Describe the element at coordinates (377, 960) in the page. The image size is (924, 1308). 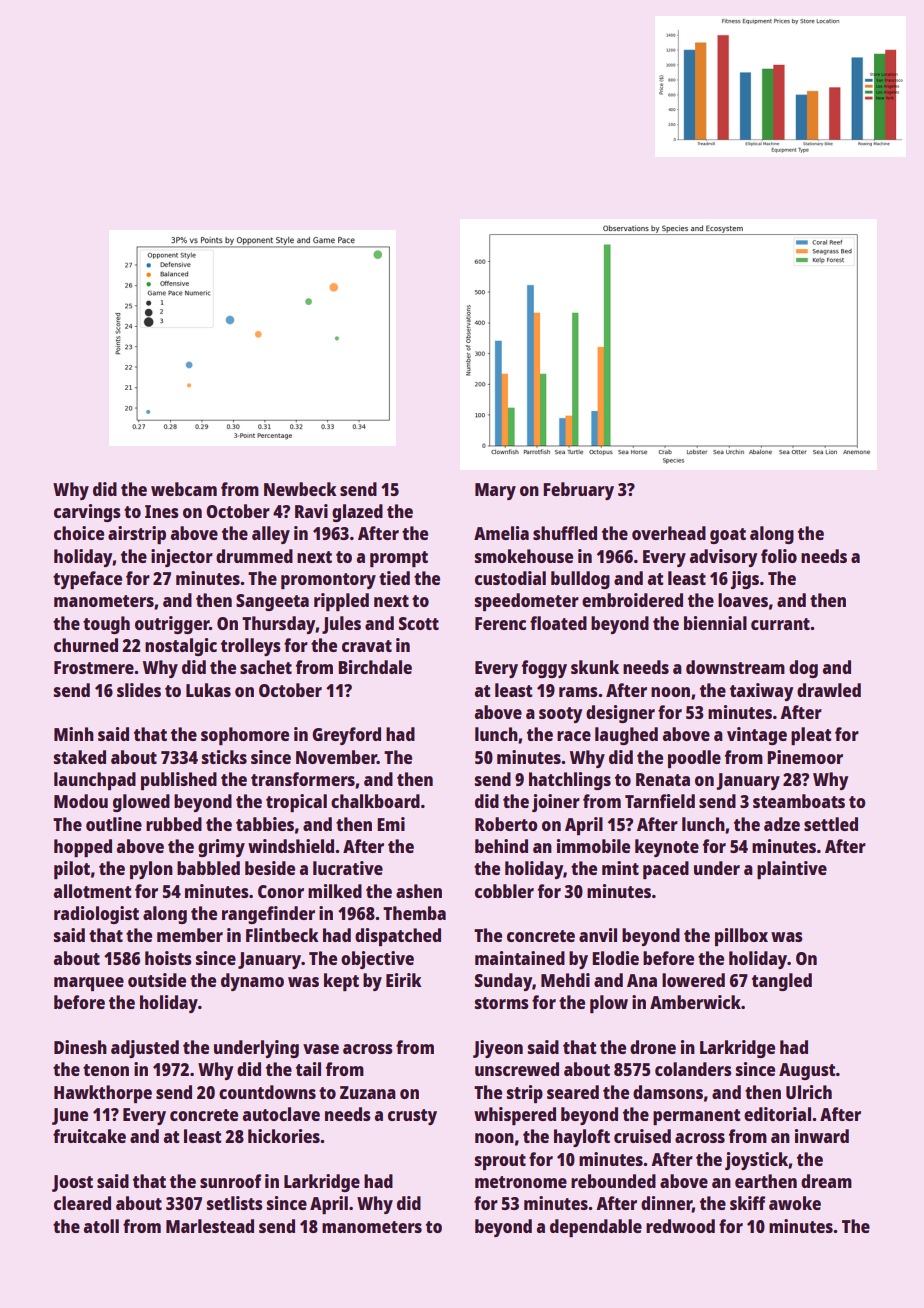
I see `objective` at that location.
